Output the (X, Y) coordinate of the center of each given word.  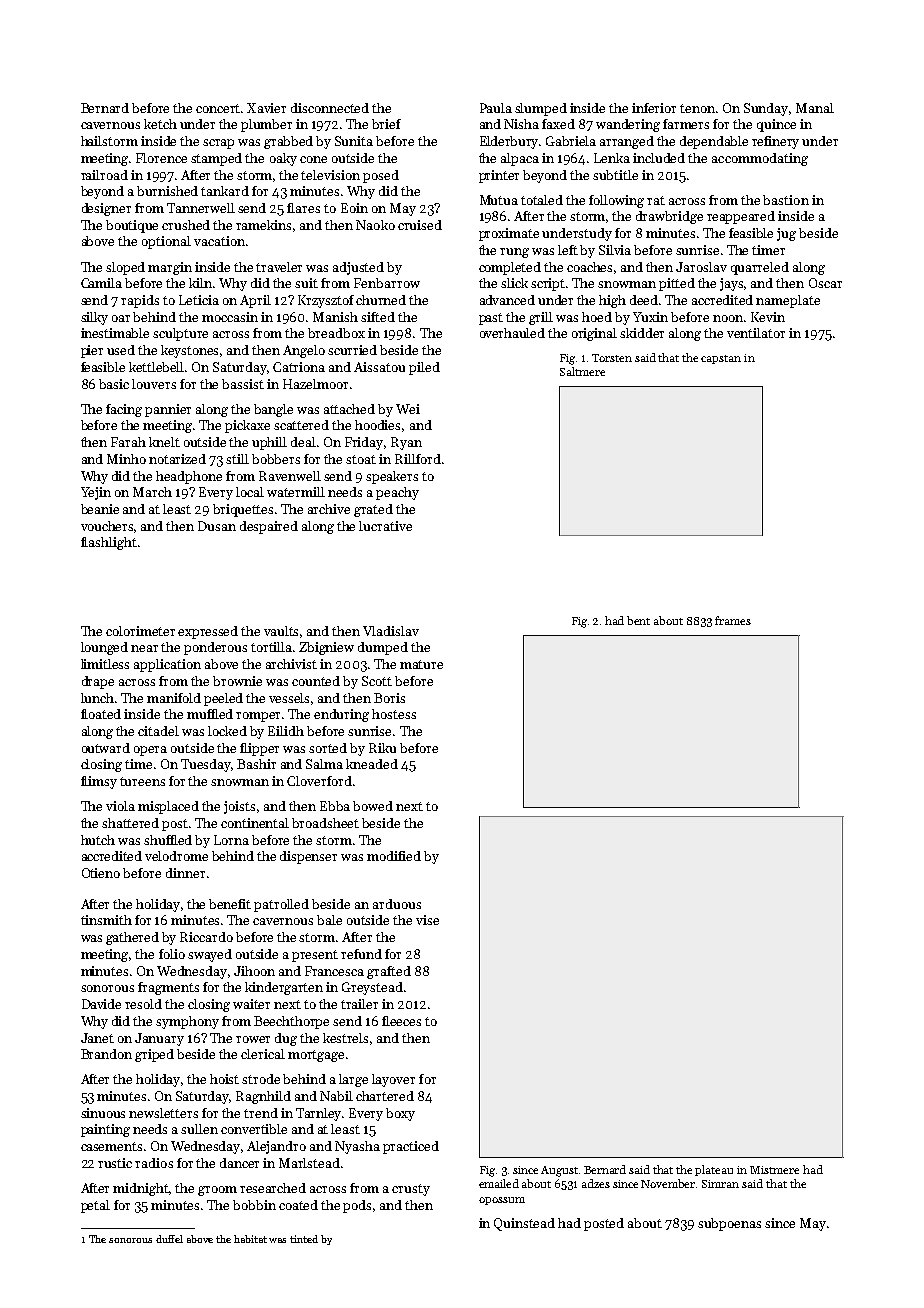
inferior (654, 108)
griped (154, 1055)
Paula (496, 108)
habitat (250, 1239)
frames (733, 620)
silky (94, 318)
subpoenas (729, 1224)
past (491, 319)
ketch (160, 124)
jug (786, 234)
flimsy (99, 782)
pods (357, 1206)
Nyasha (357, 1147)
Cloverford (319, 781)
